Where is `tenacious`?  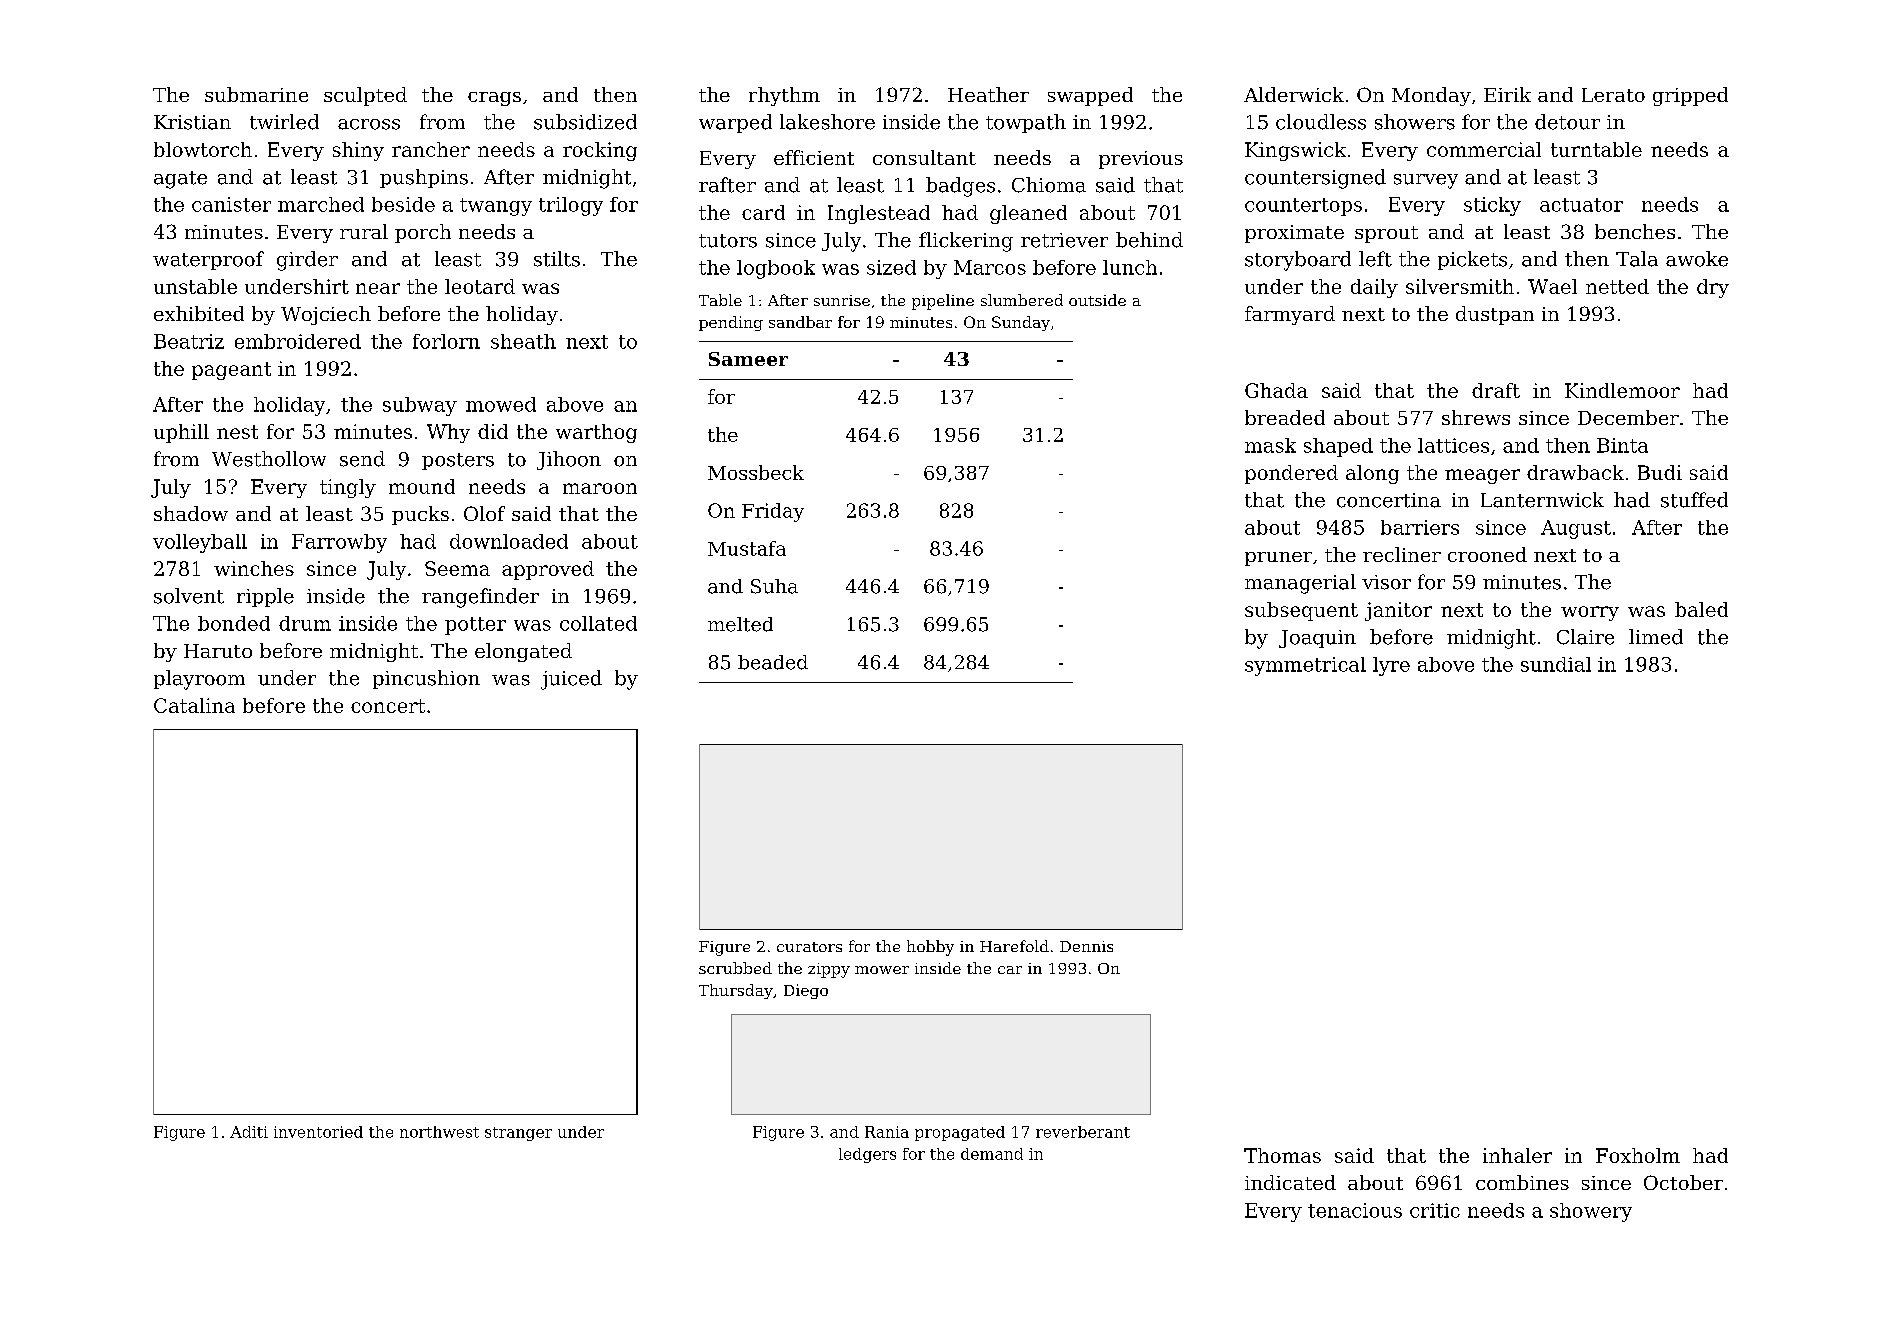 tenacious is located at coordinates (1355, 1210).
